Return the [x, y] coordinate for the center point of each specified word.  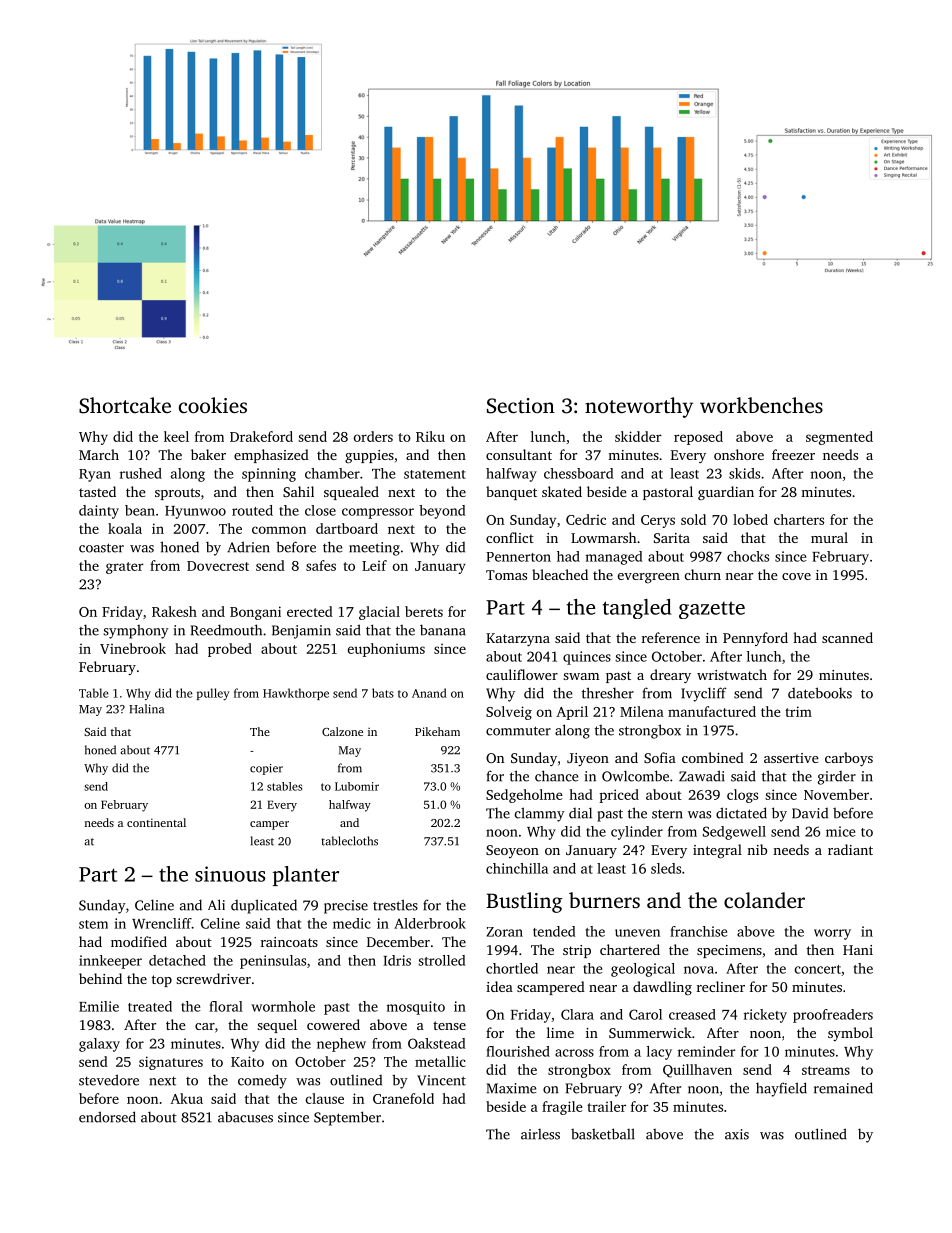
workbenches [761, 405]
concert [818, 969]
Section [521, 406]
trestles [395, 905]
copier [266, 769]
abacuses [245, 1117]
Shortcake [125, 405]
